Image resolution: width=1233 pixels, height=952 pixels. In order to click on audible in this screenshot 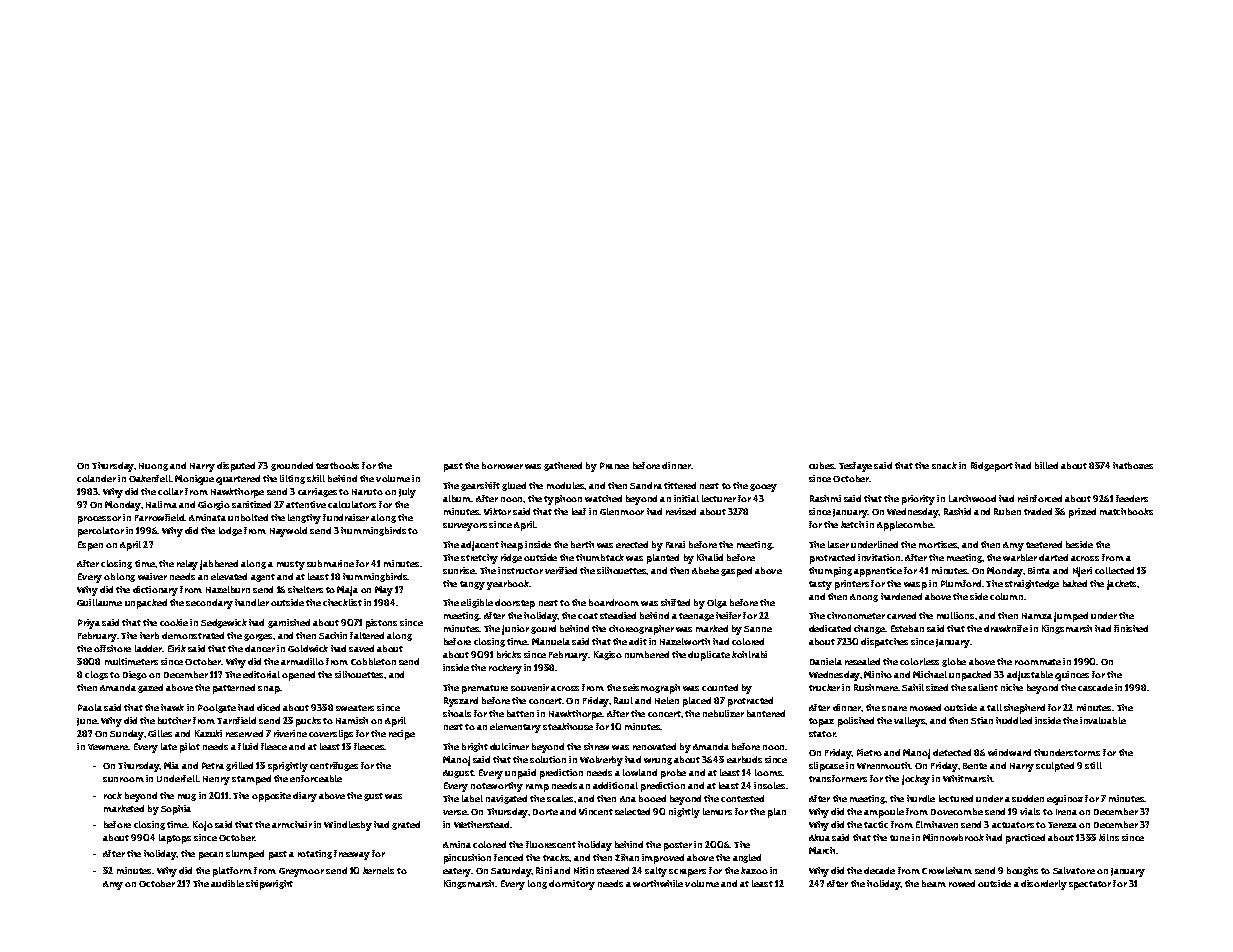, I will do `click(227, 883)`.
